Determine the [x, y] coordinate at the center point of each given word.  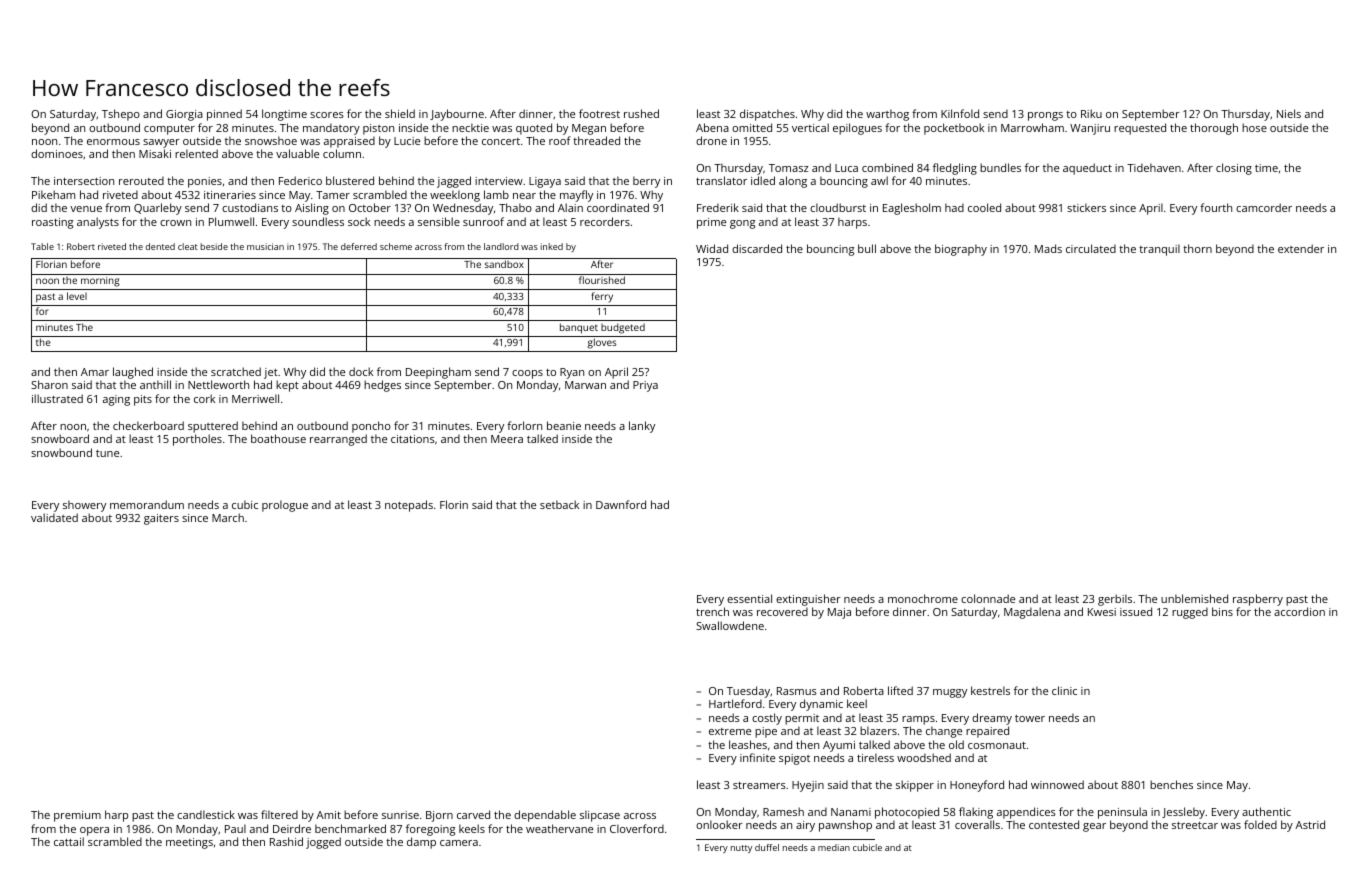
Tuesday [748, 692]
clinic [1064, 690]
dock [361, 371]
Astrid [1310, 824]
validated [54, 517]
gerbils [1115, 600]
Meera [507, 439]
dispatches [767, 115]
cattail [69, 841]
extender [1301, 248]
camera [459, 843]
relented [196, 153]
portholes [197, 440]
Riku [1091, 113]
